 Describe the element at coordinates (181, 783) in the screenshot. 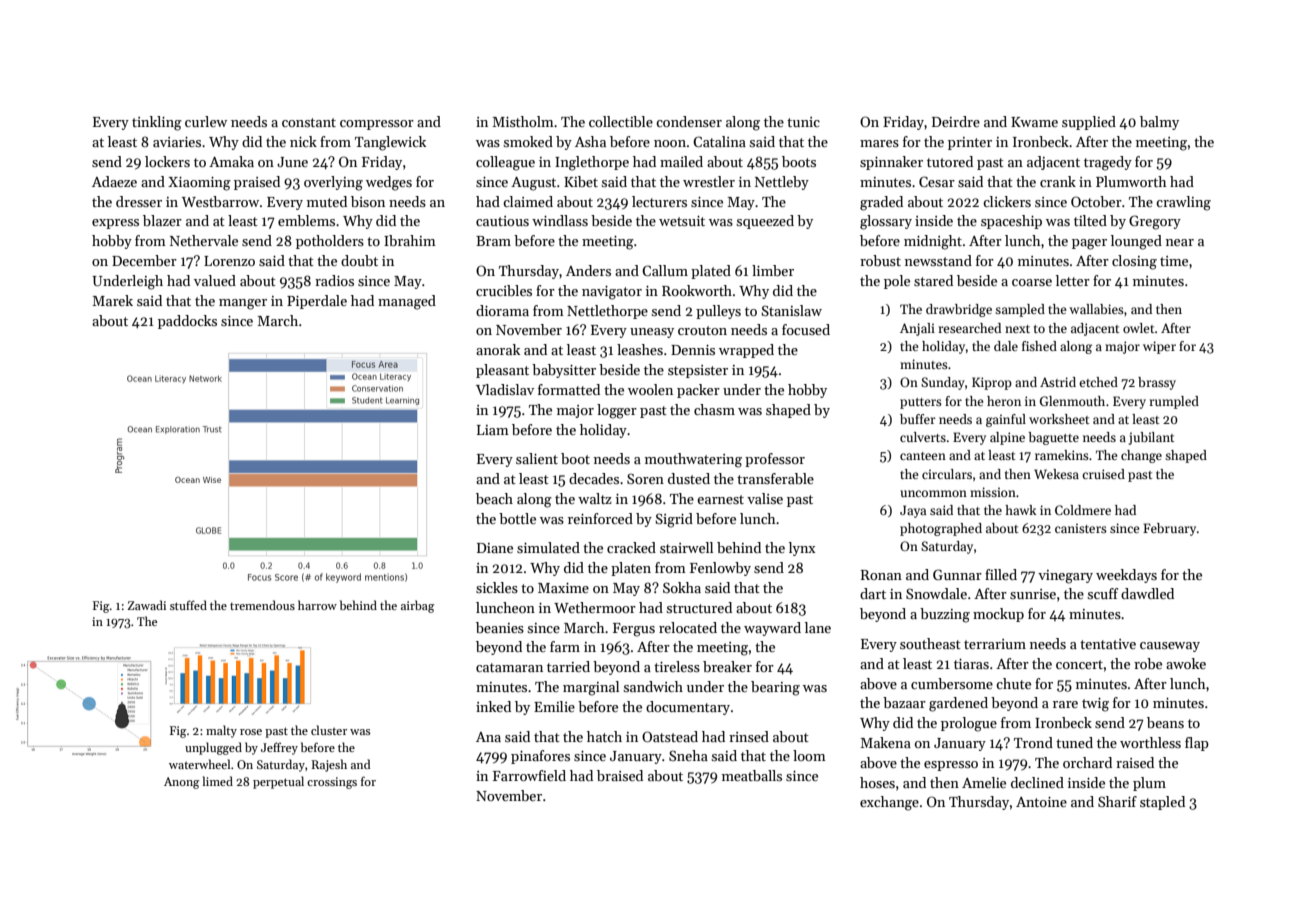

I see `Anong` at that location.
